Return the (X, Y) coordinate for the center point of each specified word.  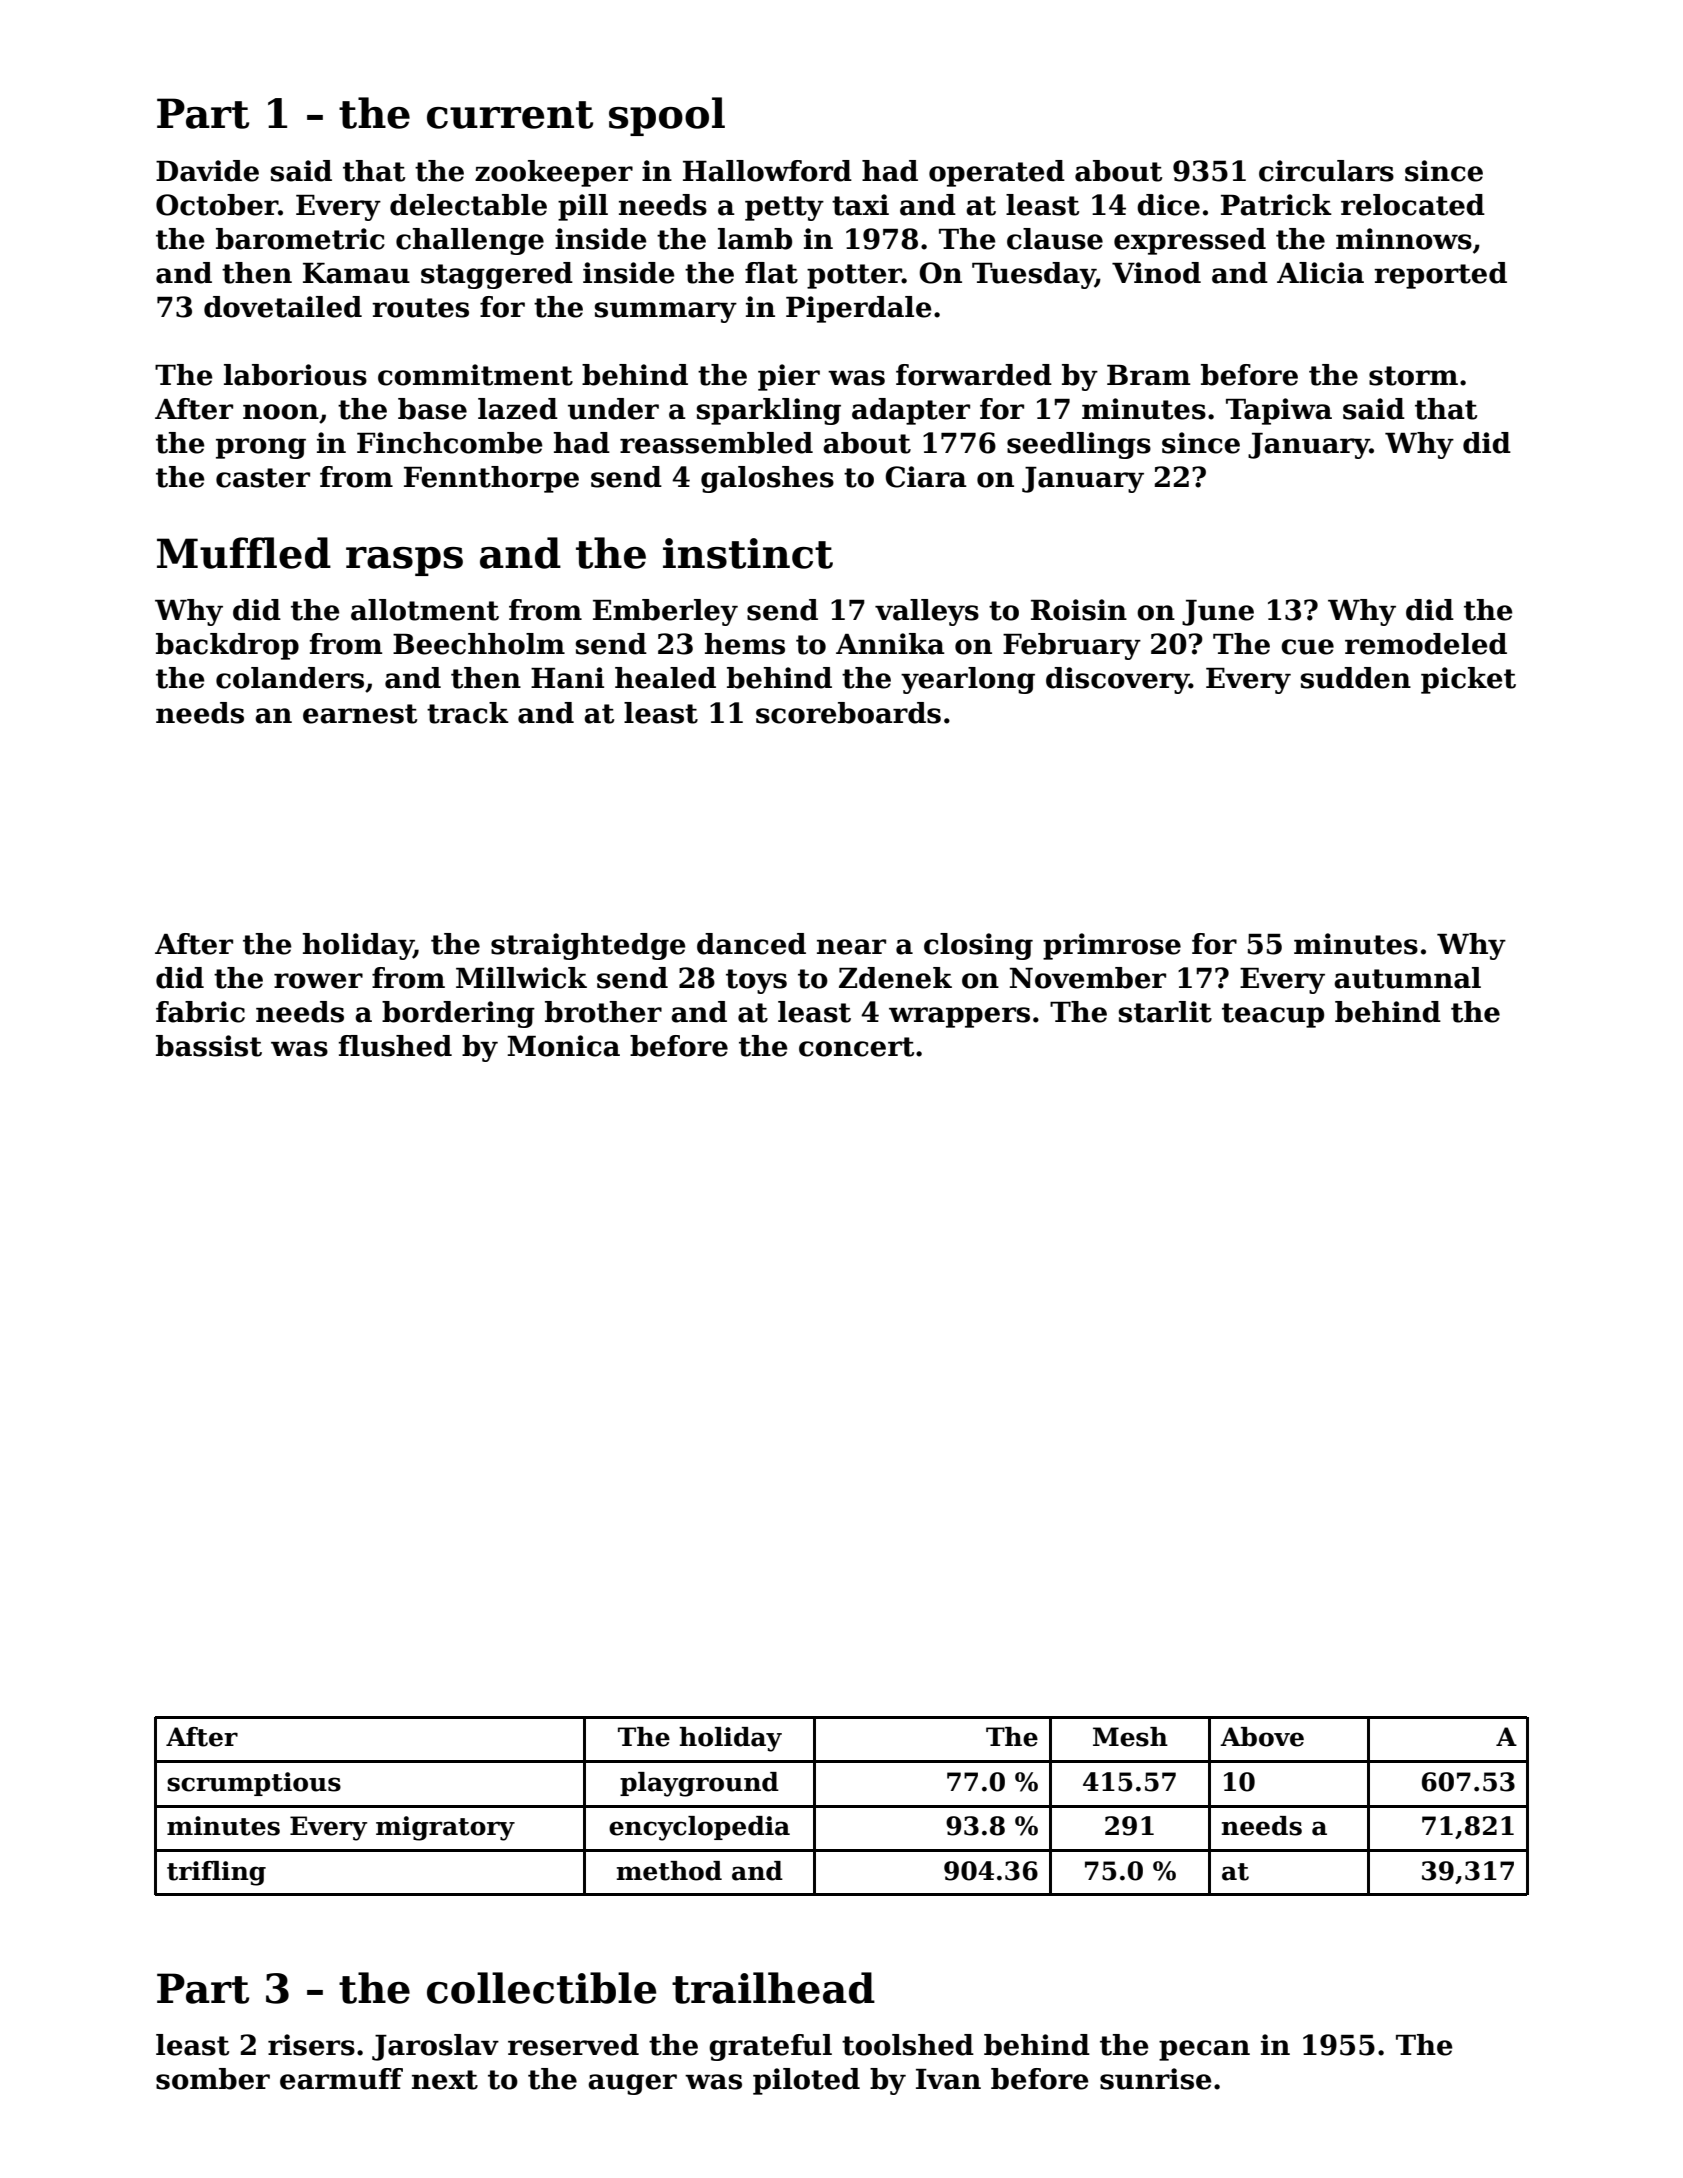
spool (667, 116)
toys (756, 981)
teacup (1273, 1015)
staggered (497, 275)
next (445, 2080)
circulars (1326, 171)
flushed (395, 1046)
